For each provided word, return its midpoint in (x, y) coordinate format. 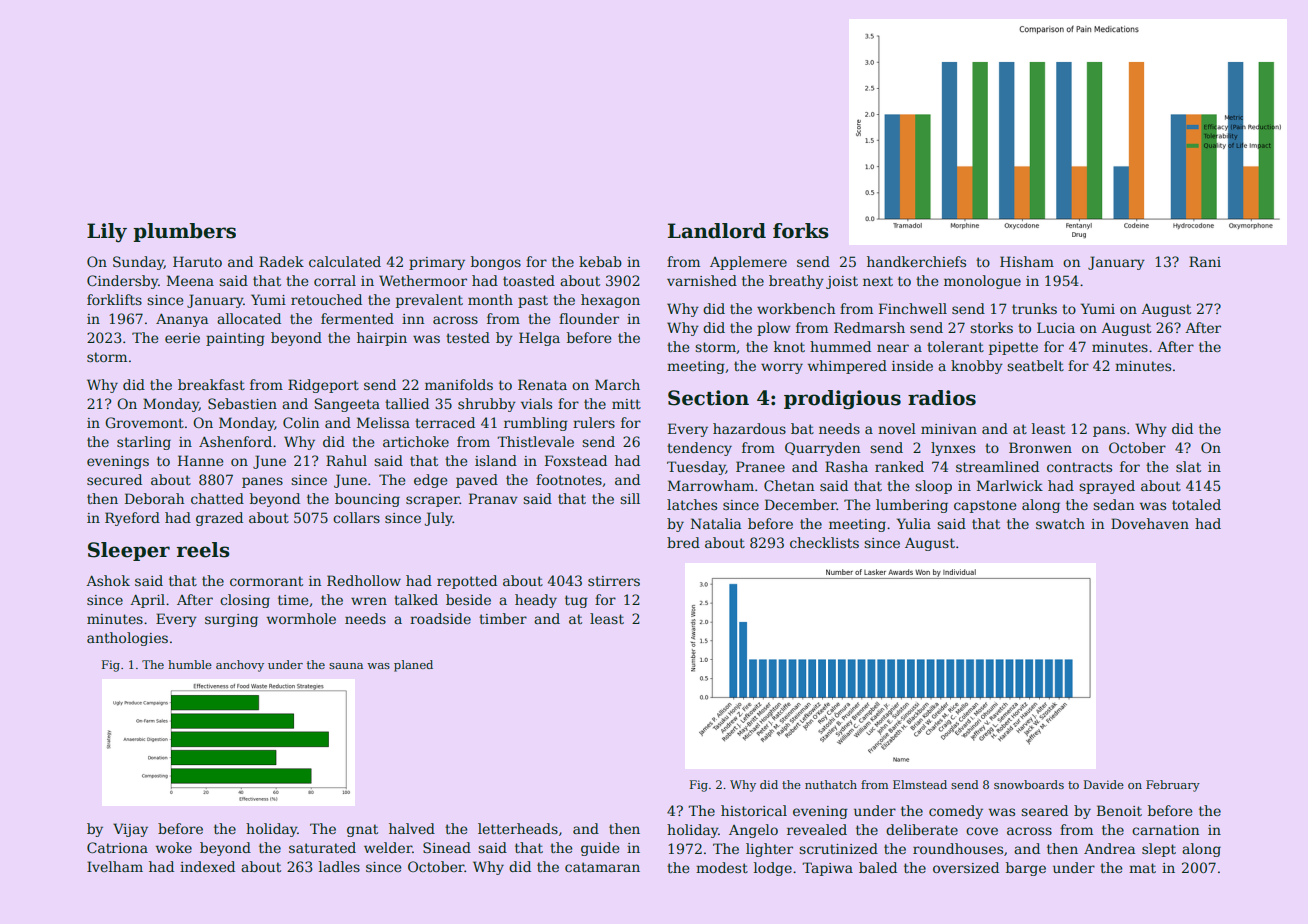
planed (413, 666)
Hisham (1027, 261)
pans (1109, 431)
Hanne (200, 460)
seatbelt (1035, 365)
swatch (1060, 523)
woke (174, 847)
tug (576, 601)
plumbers (184, 232)
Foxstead (576, 460)
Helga (539, 339)
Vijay (130, 830)
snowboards (1029, 784)
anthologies (127, 639)
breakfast (211, 384)
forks (801, 231)
